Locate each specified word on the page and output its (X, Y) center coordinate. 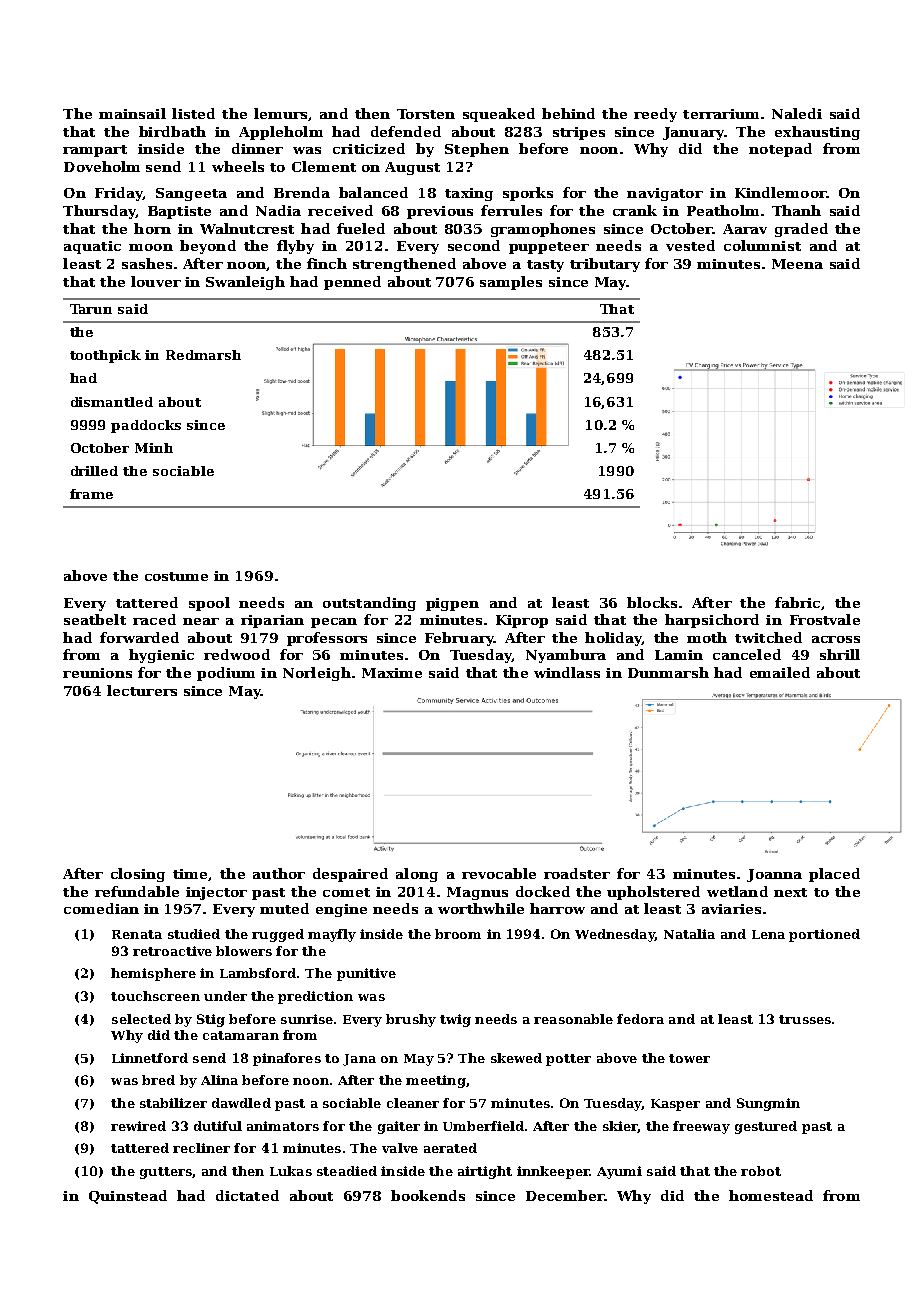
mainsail (132, 113)
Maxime (392, 673)
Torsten (426, 114)
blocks (652, 602)
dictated (247, 1195)
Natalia (689, 934)
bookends (428, 1195)
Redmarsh (203, 355)
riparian (272, 621)
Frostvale (825, 619)
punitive (366, 974)
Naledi (797, 113)
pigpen (452, 604)
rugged (278, 935)
